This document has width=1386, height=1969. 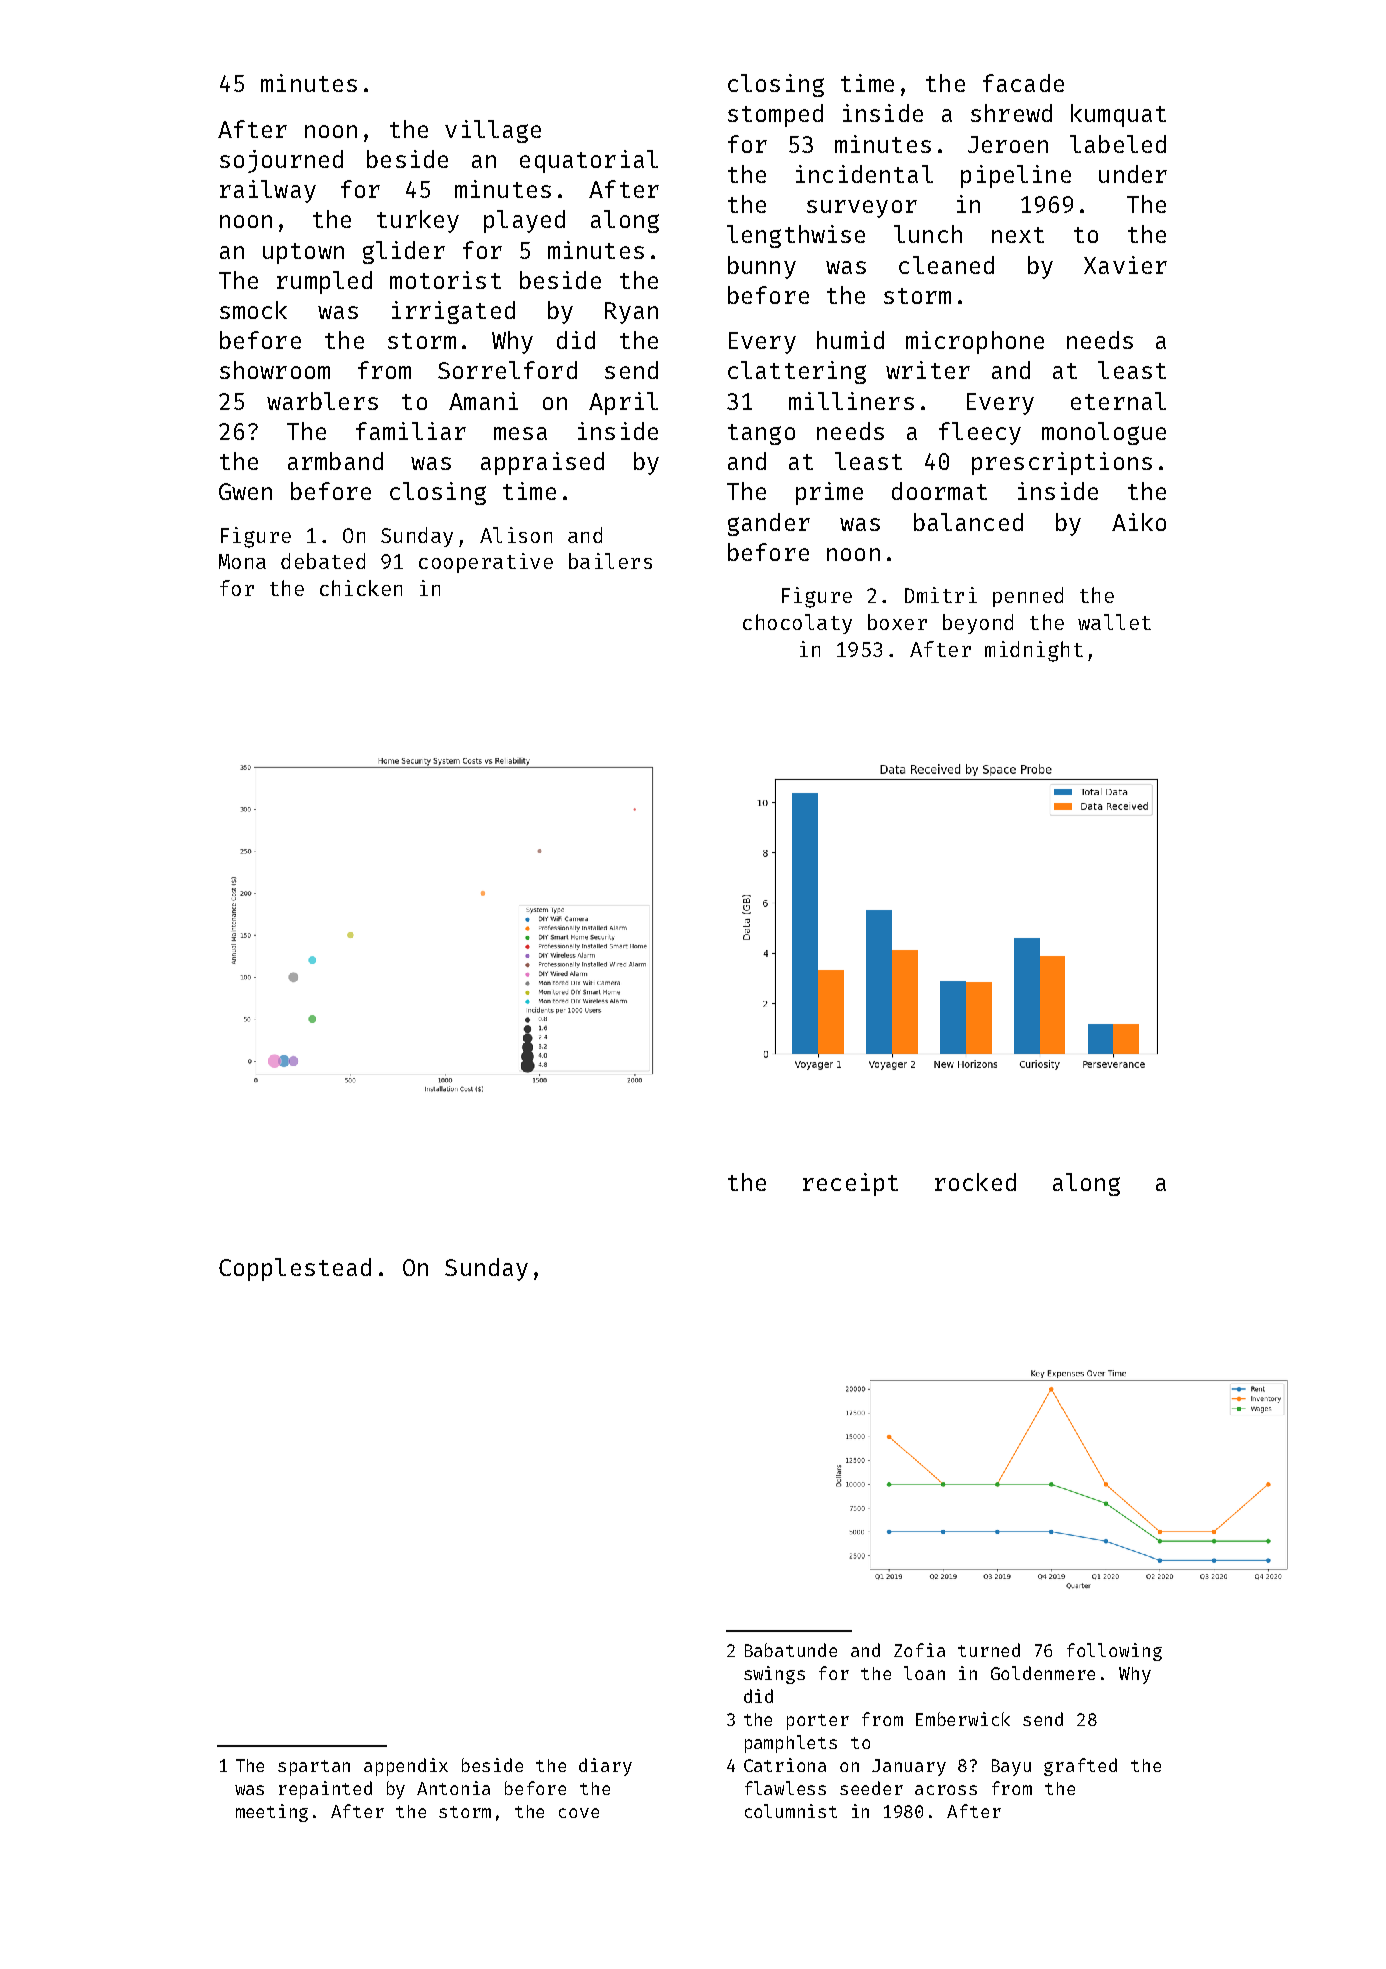 What do you see at coordinates (1118, 115) in the document?
I see `kumquat` at bounding box center [1118, 115].
